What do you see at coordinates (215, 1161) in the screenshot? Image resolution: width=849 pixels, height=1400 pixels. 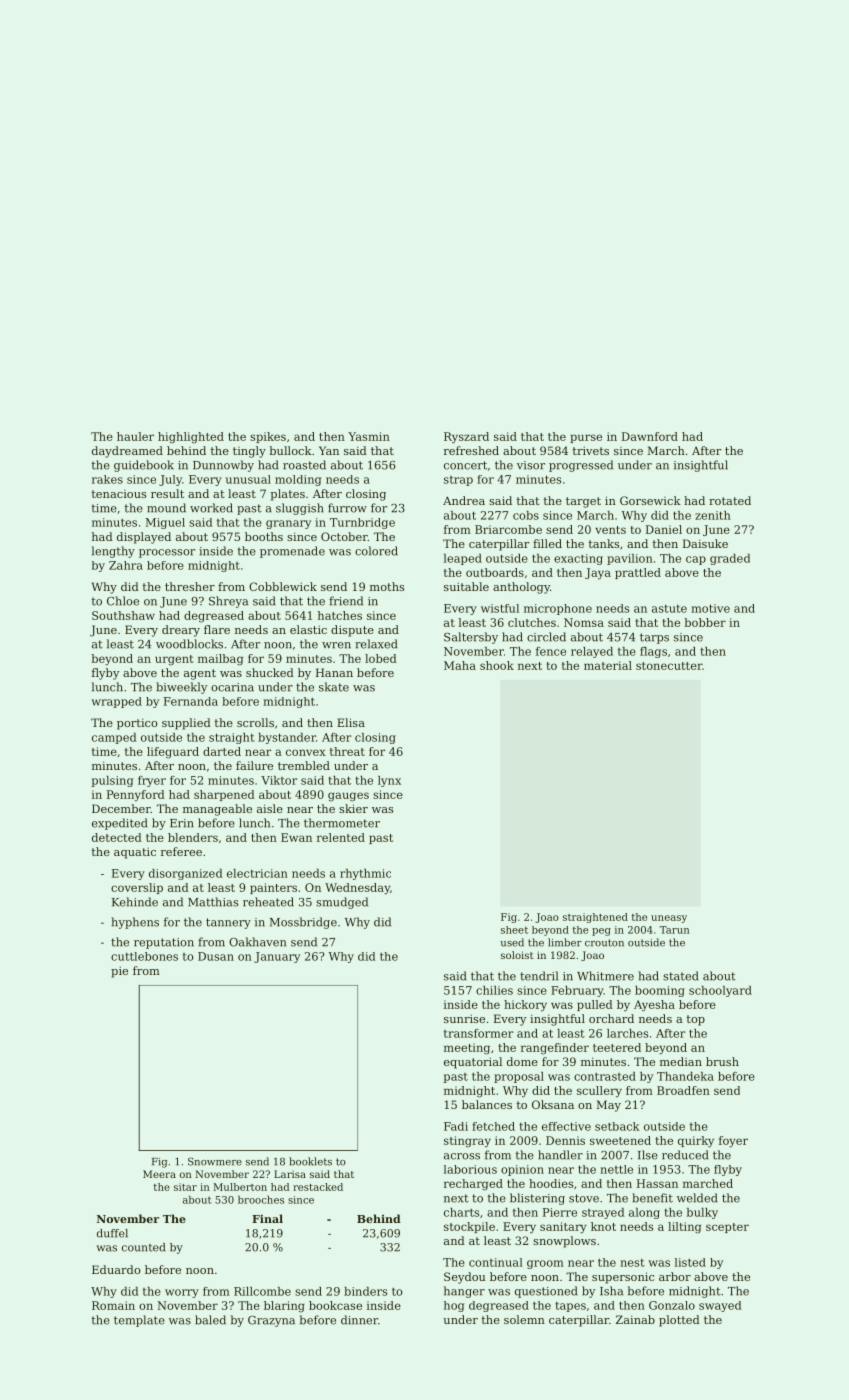 I see `Snowmere` at bounding box center [215, 1161].
